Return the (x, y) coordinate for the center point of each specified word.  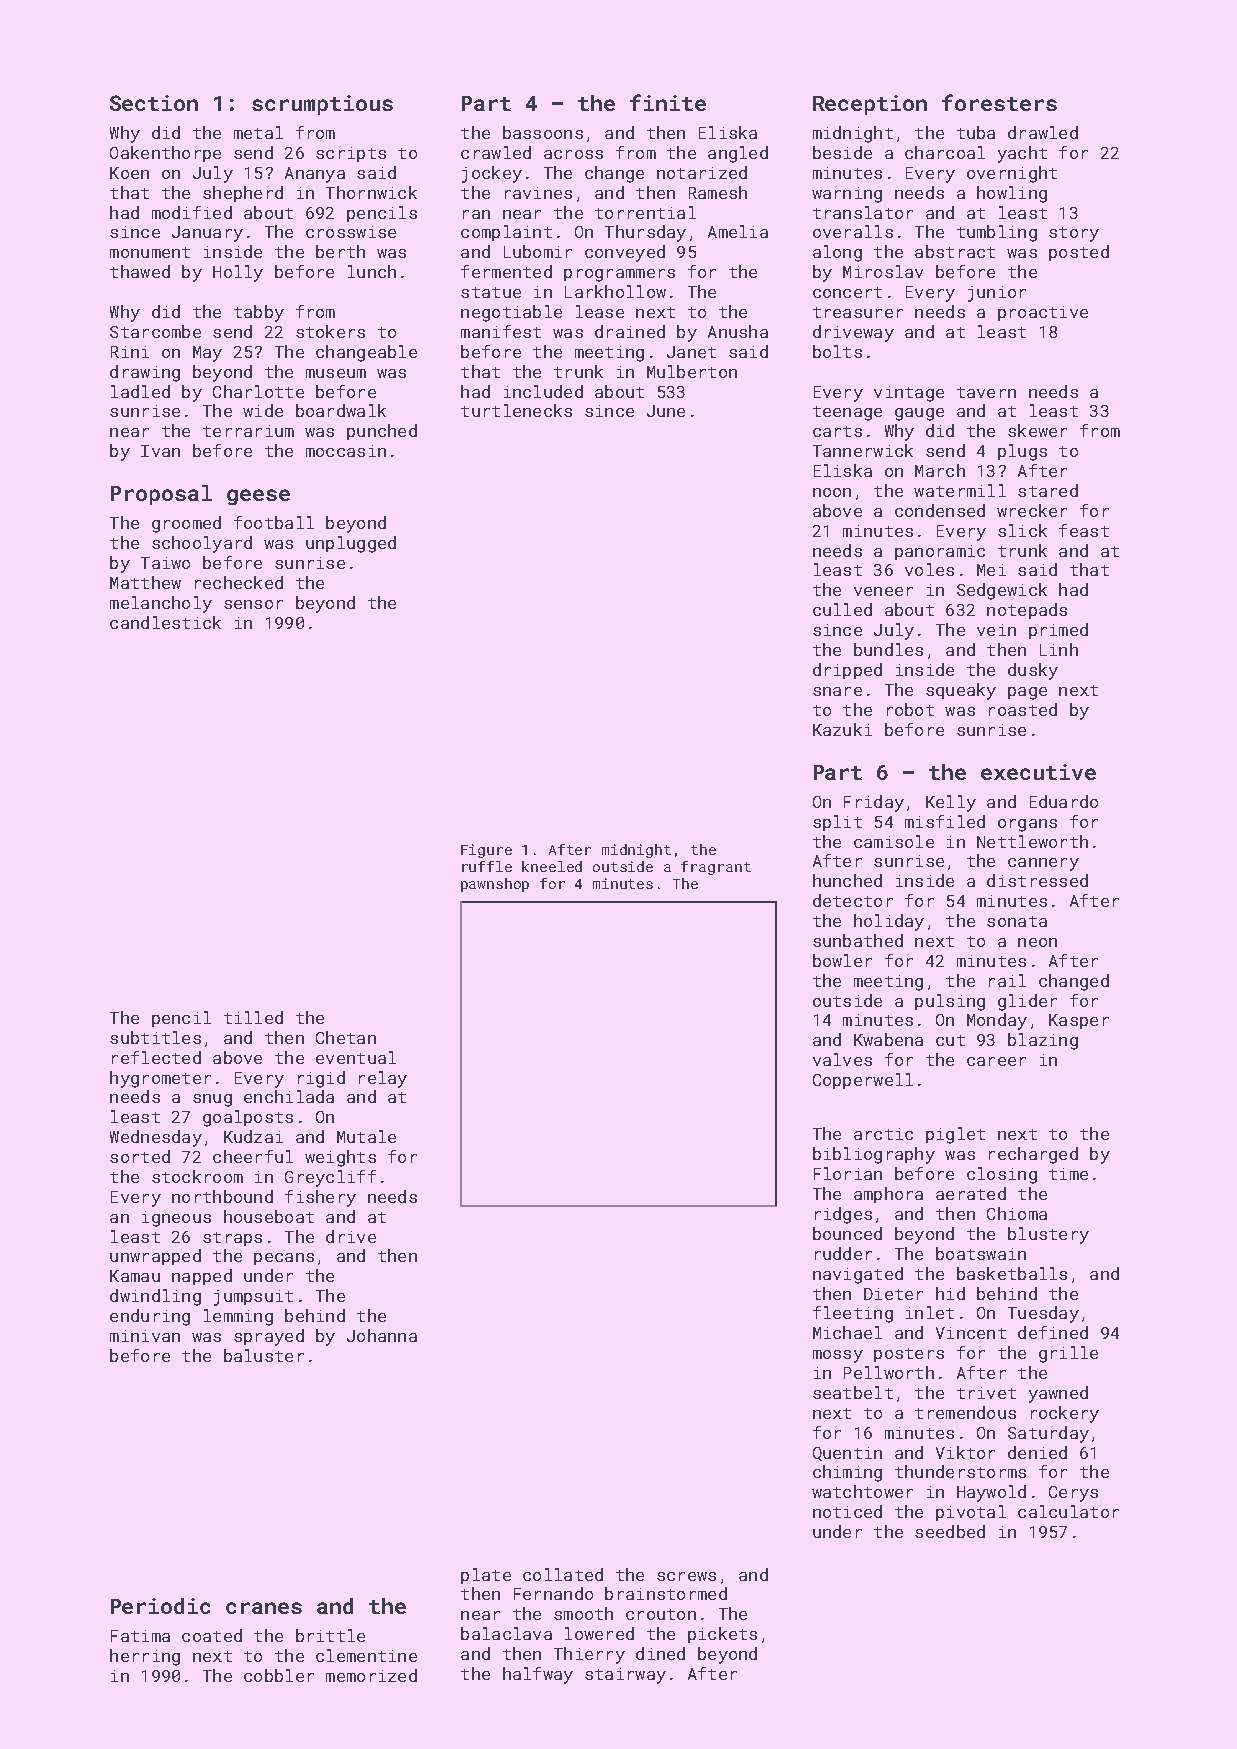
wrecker (1032, 510)
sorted (140, 1156)
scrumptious (322, 105)
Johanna (382, 1335)
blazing (1043, 1041)
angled (738, 154)
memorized (371, 1675)
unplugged (351, 544)
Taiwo (165, 563)
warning (847, 195)
